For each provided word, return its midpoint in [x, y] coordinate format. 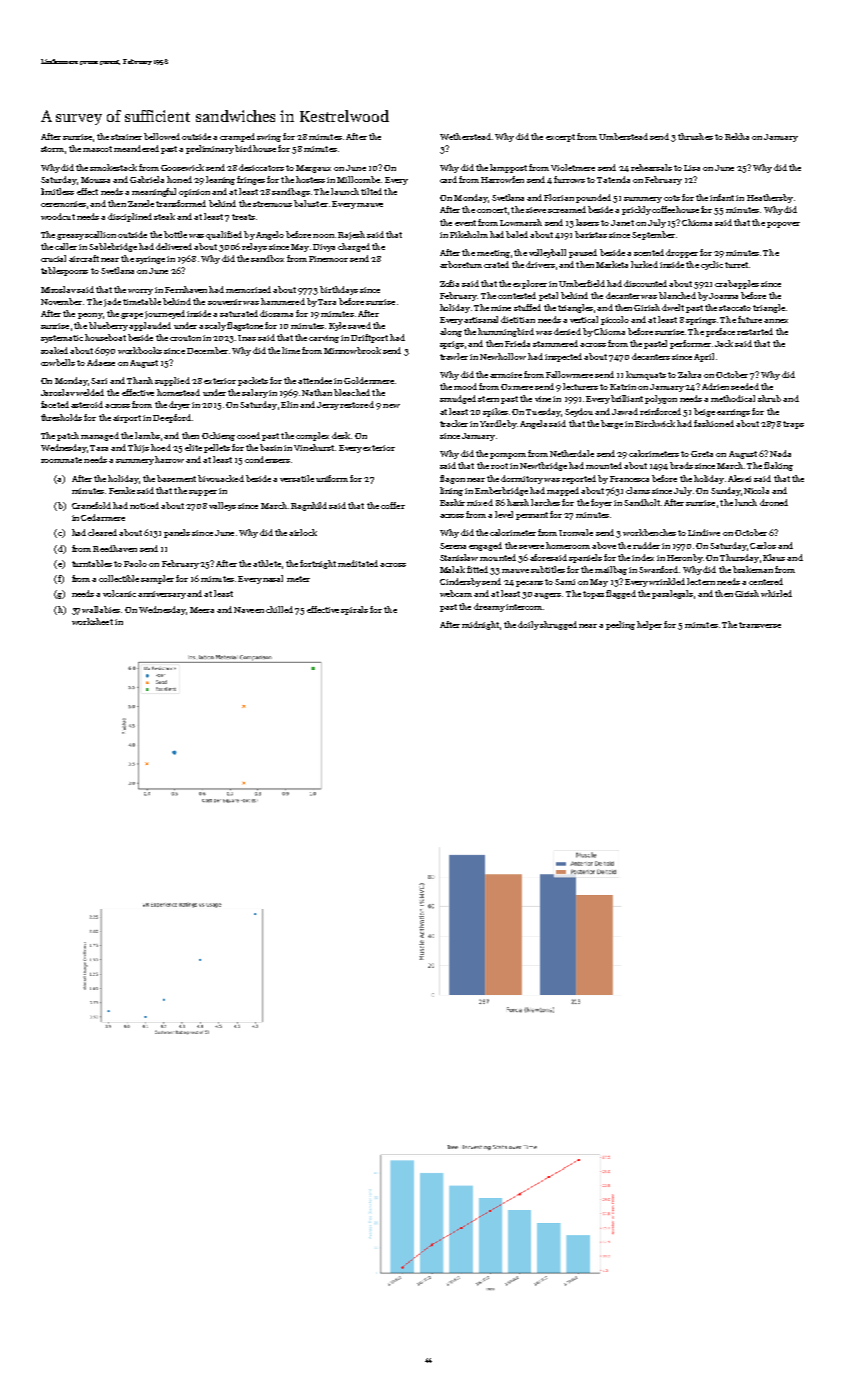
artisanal [481, 319]
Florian [559, 197]
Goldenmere [369, 380]
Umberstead [623, 136]
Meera [202, 610]
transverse [760, 625]
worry [140, 292]
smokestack [113, 167]
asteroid [87, 404]
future [750, 319]
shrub [769, 398]
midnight [480, 625]
